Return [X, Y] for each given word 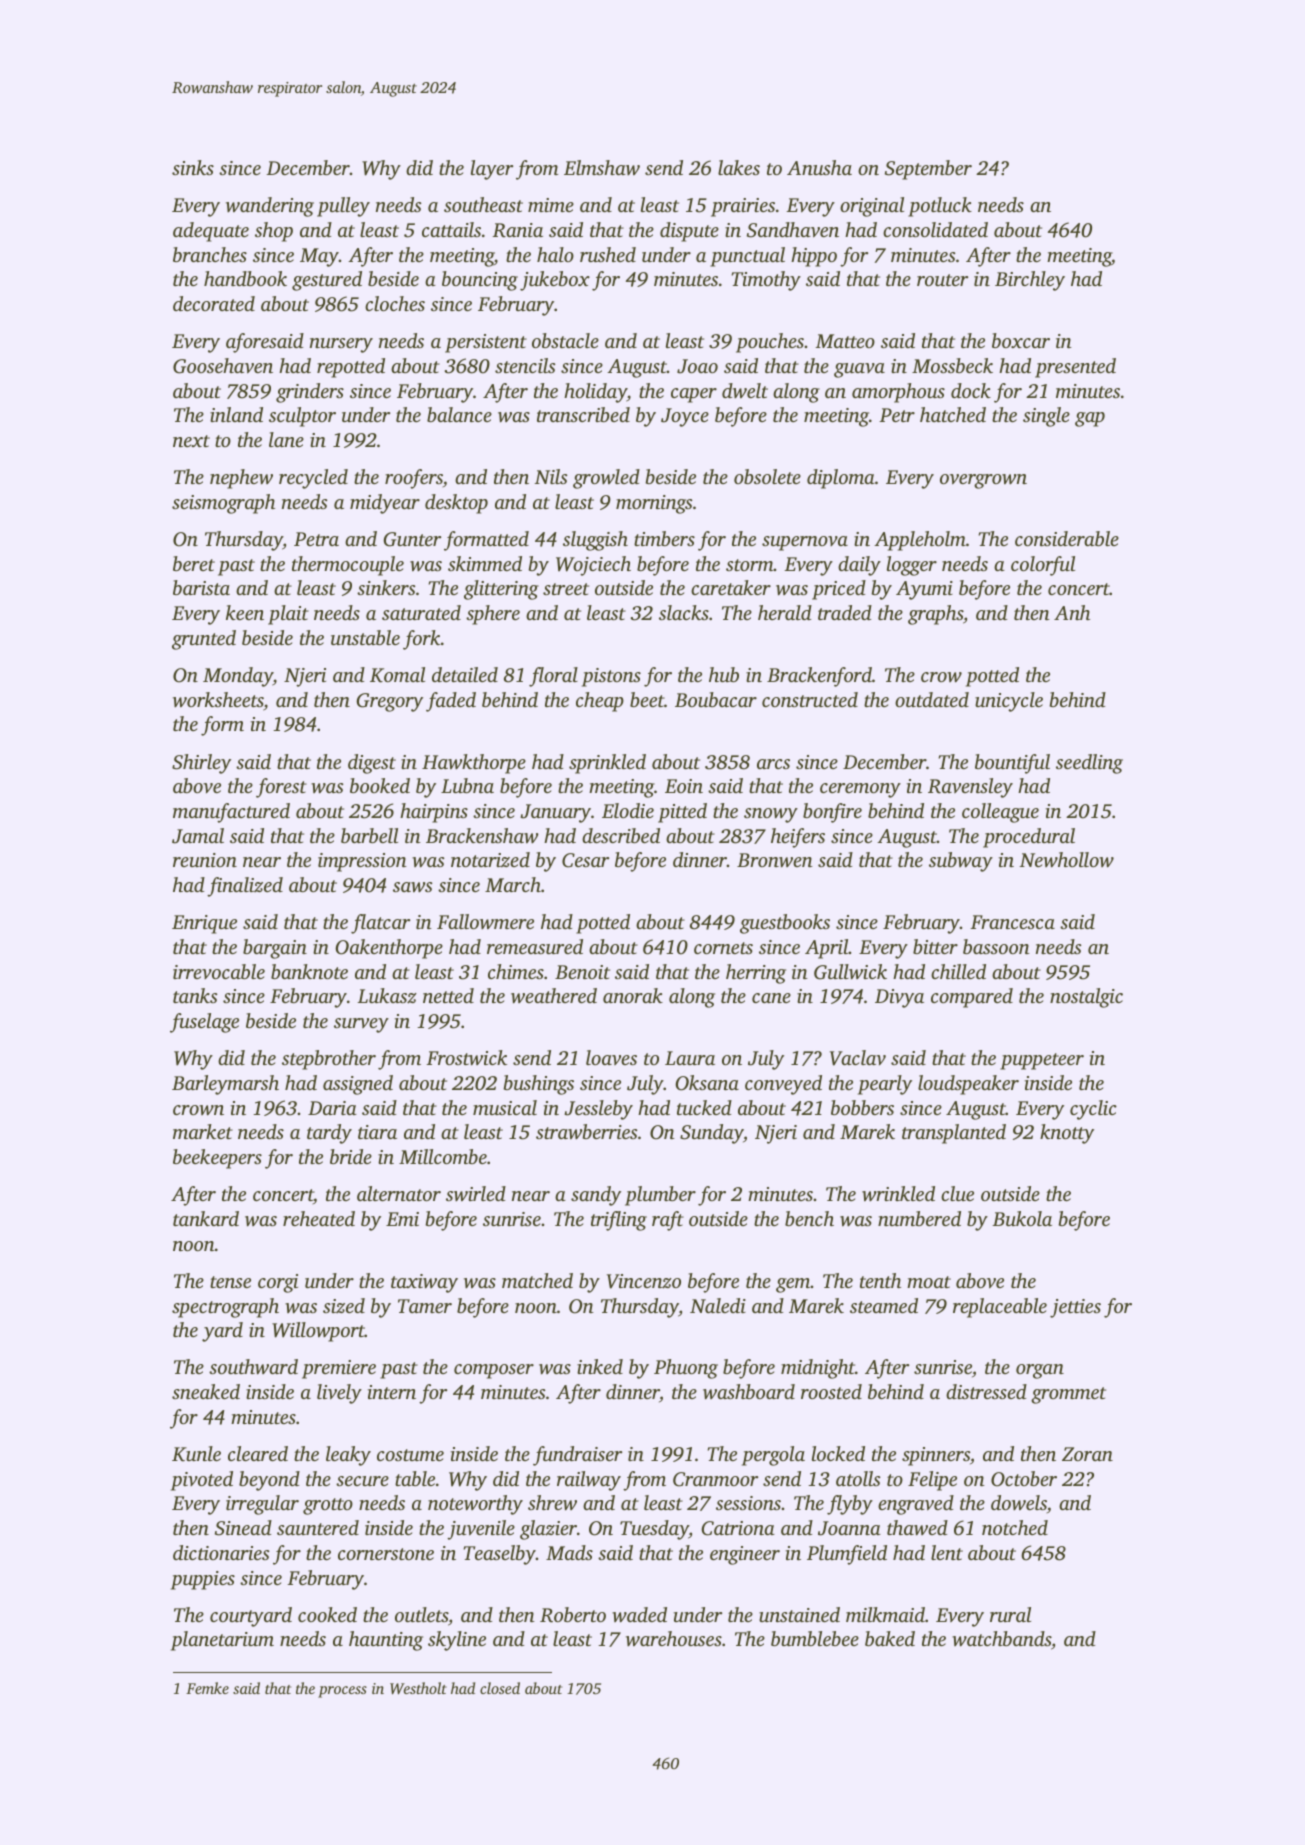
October [1024, 1479]
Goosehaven [223, 366]
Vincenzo [644, 1281]
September [928, 170]
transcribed [583, 414]
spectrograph [225, 1308]
